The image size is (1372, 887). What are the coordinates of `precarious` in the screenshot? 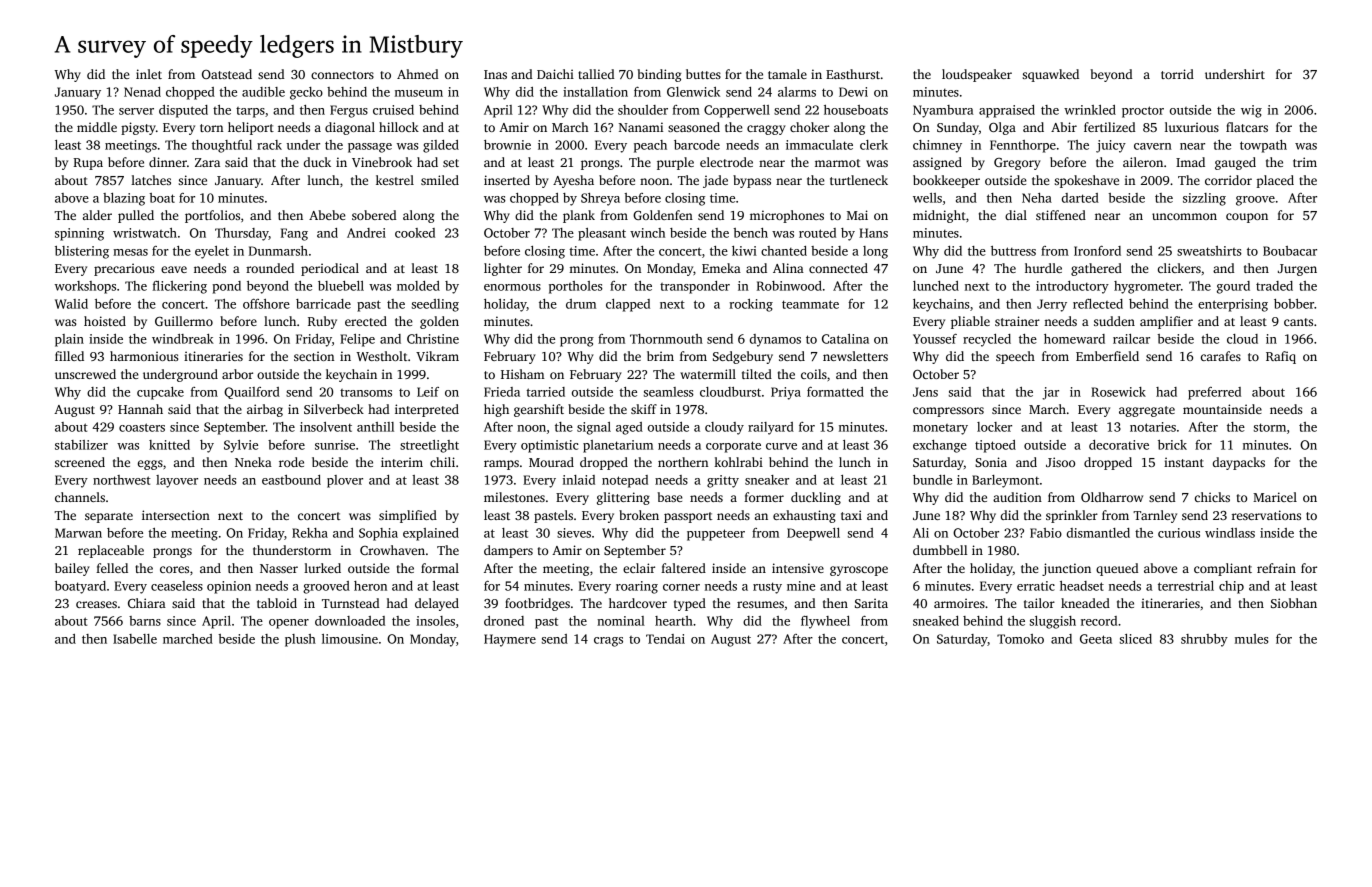 It's located at (124, 269).
